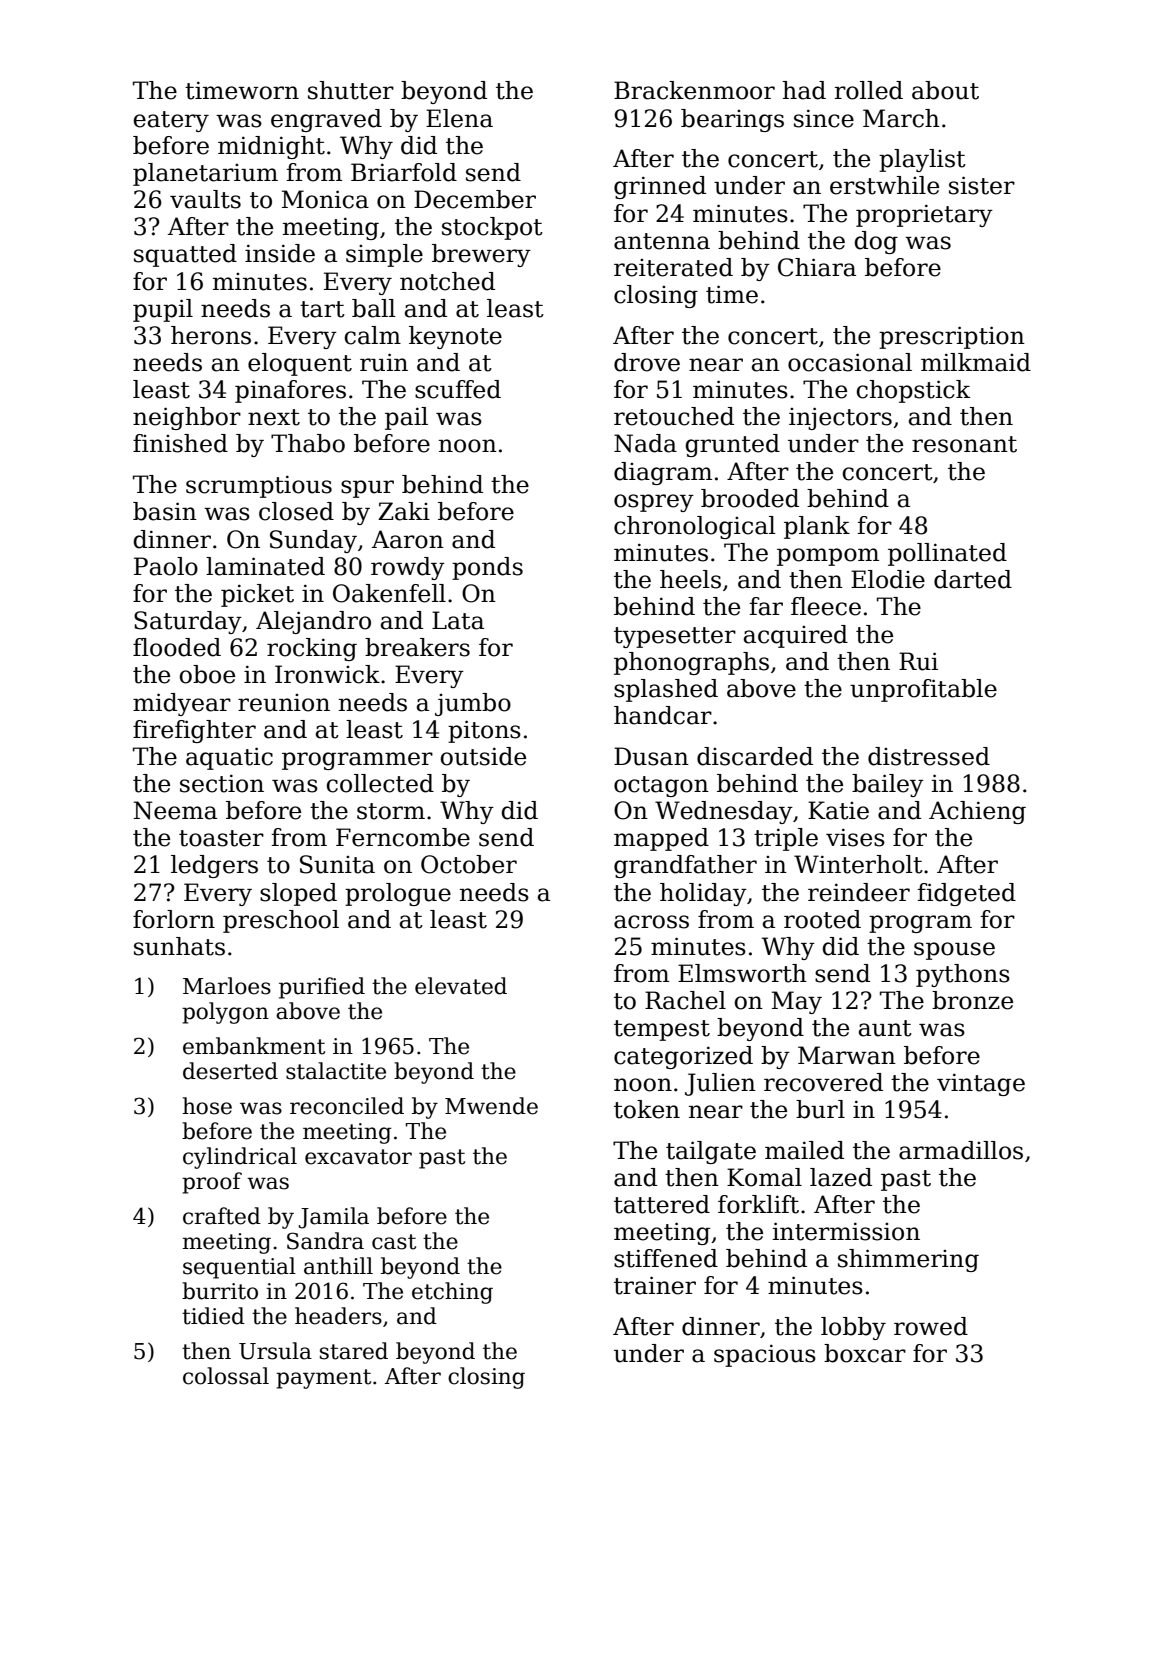 Image resolution: width=1165 pixels, height=1654 pixels. What do you see at coordinates (694, 90) in the screenshot?
I see `Brackenmoor` at bounding box center [694, 90].
